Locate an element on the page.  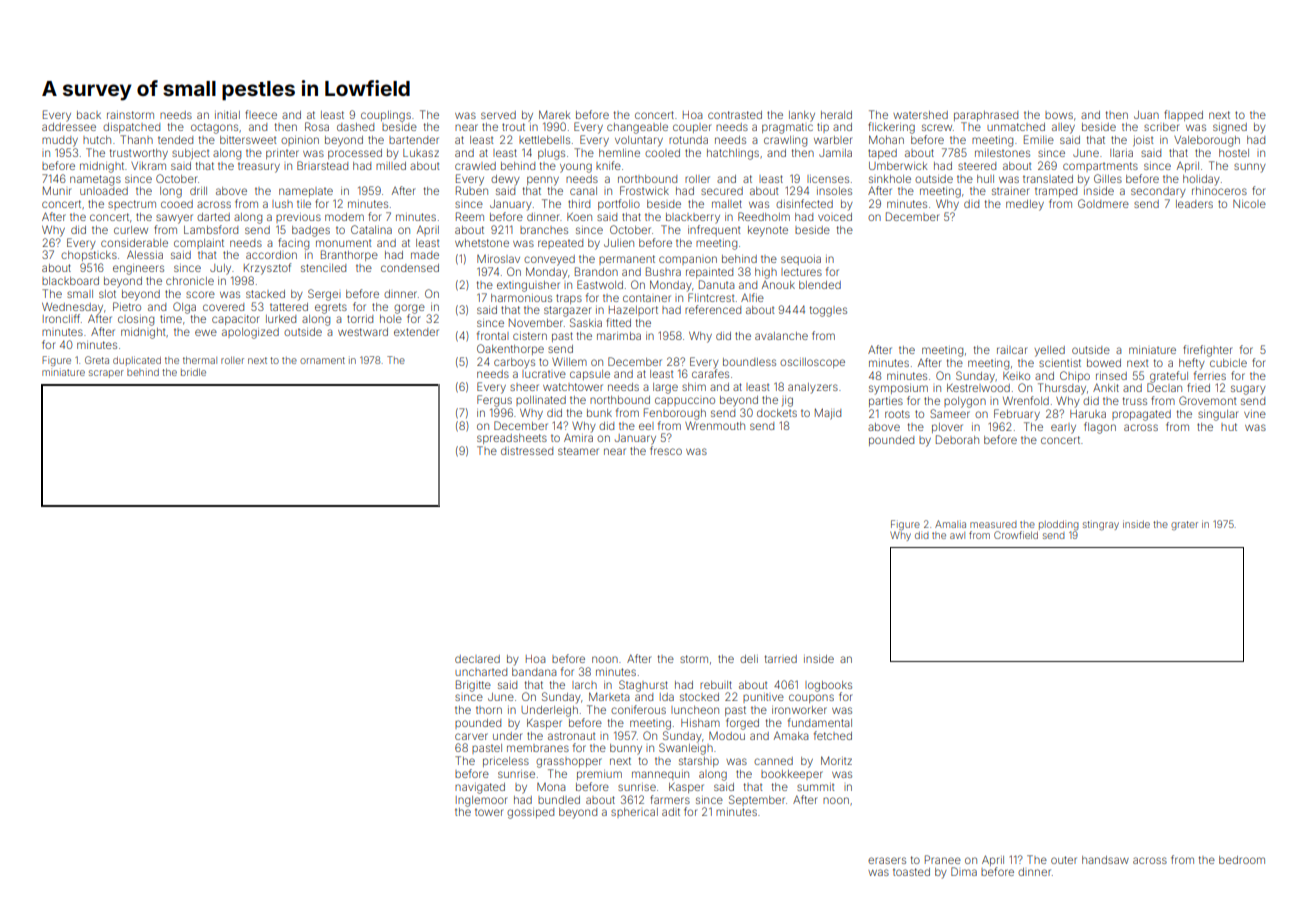
Inglemoor is located at coordinates (481, 801).
